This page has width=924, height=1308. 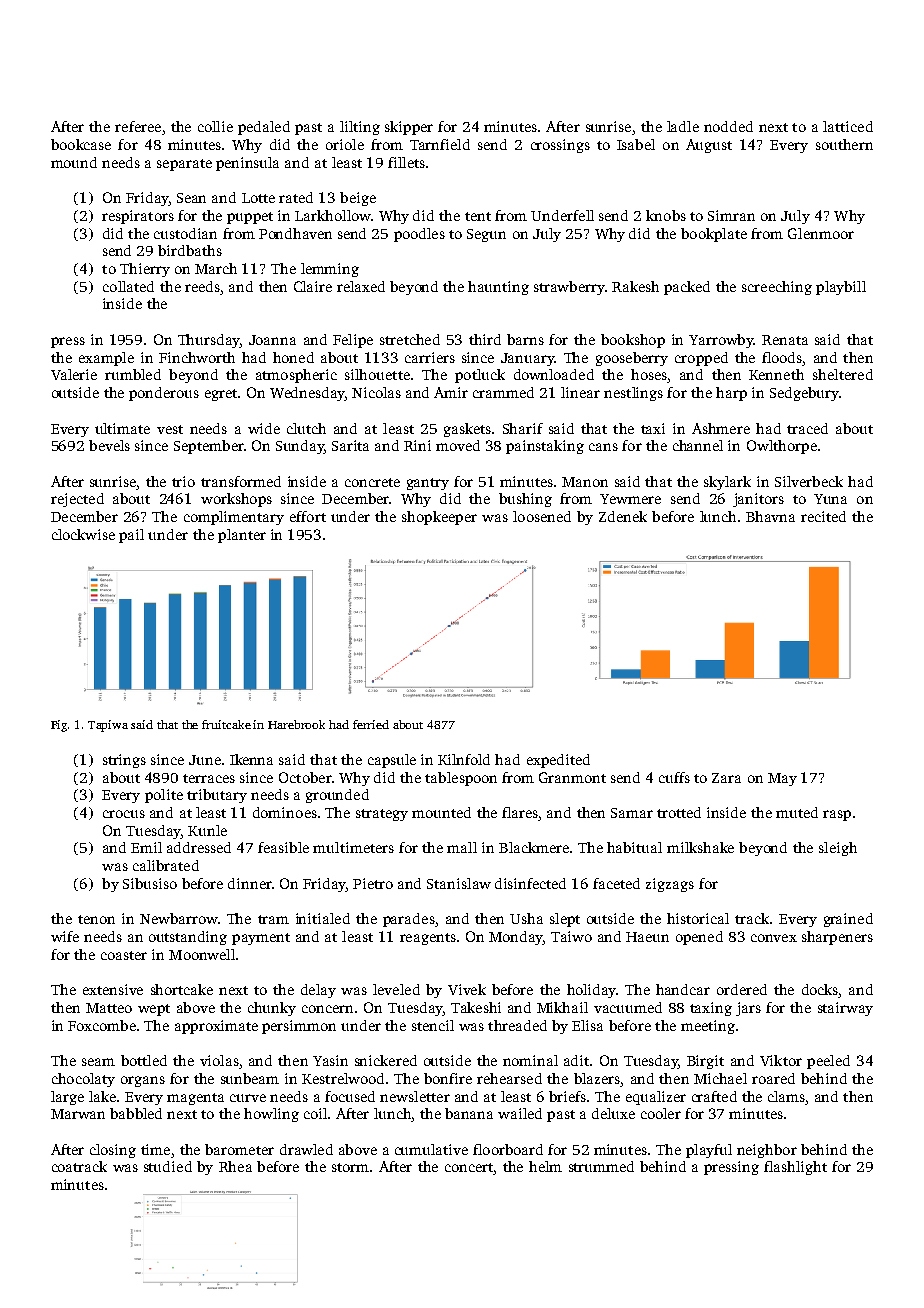 I want to click on trio, so click(x=183, y=481).
